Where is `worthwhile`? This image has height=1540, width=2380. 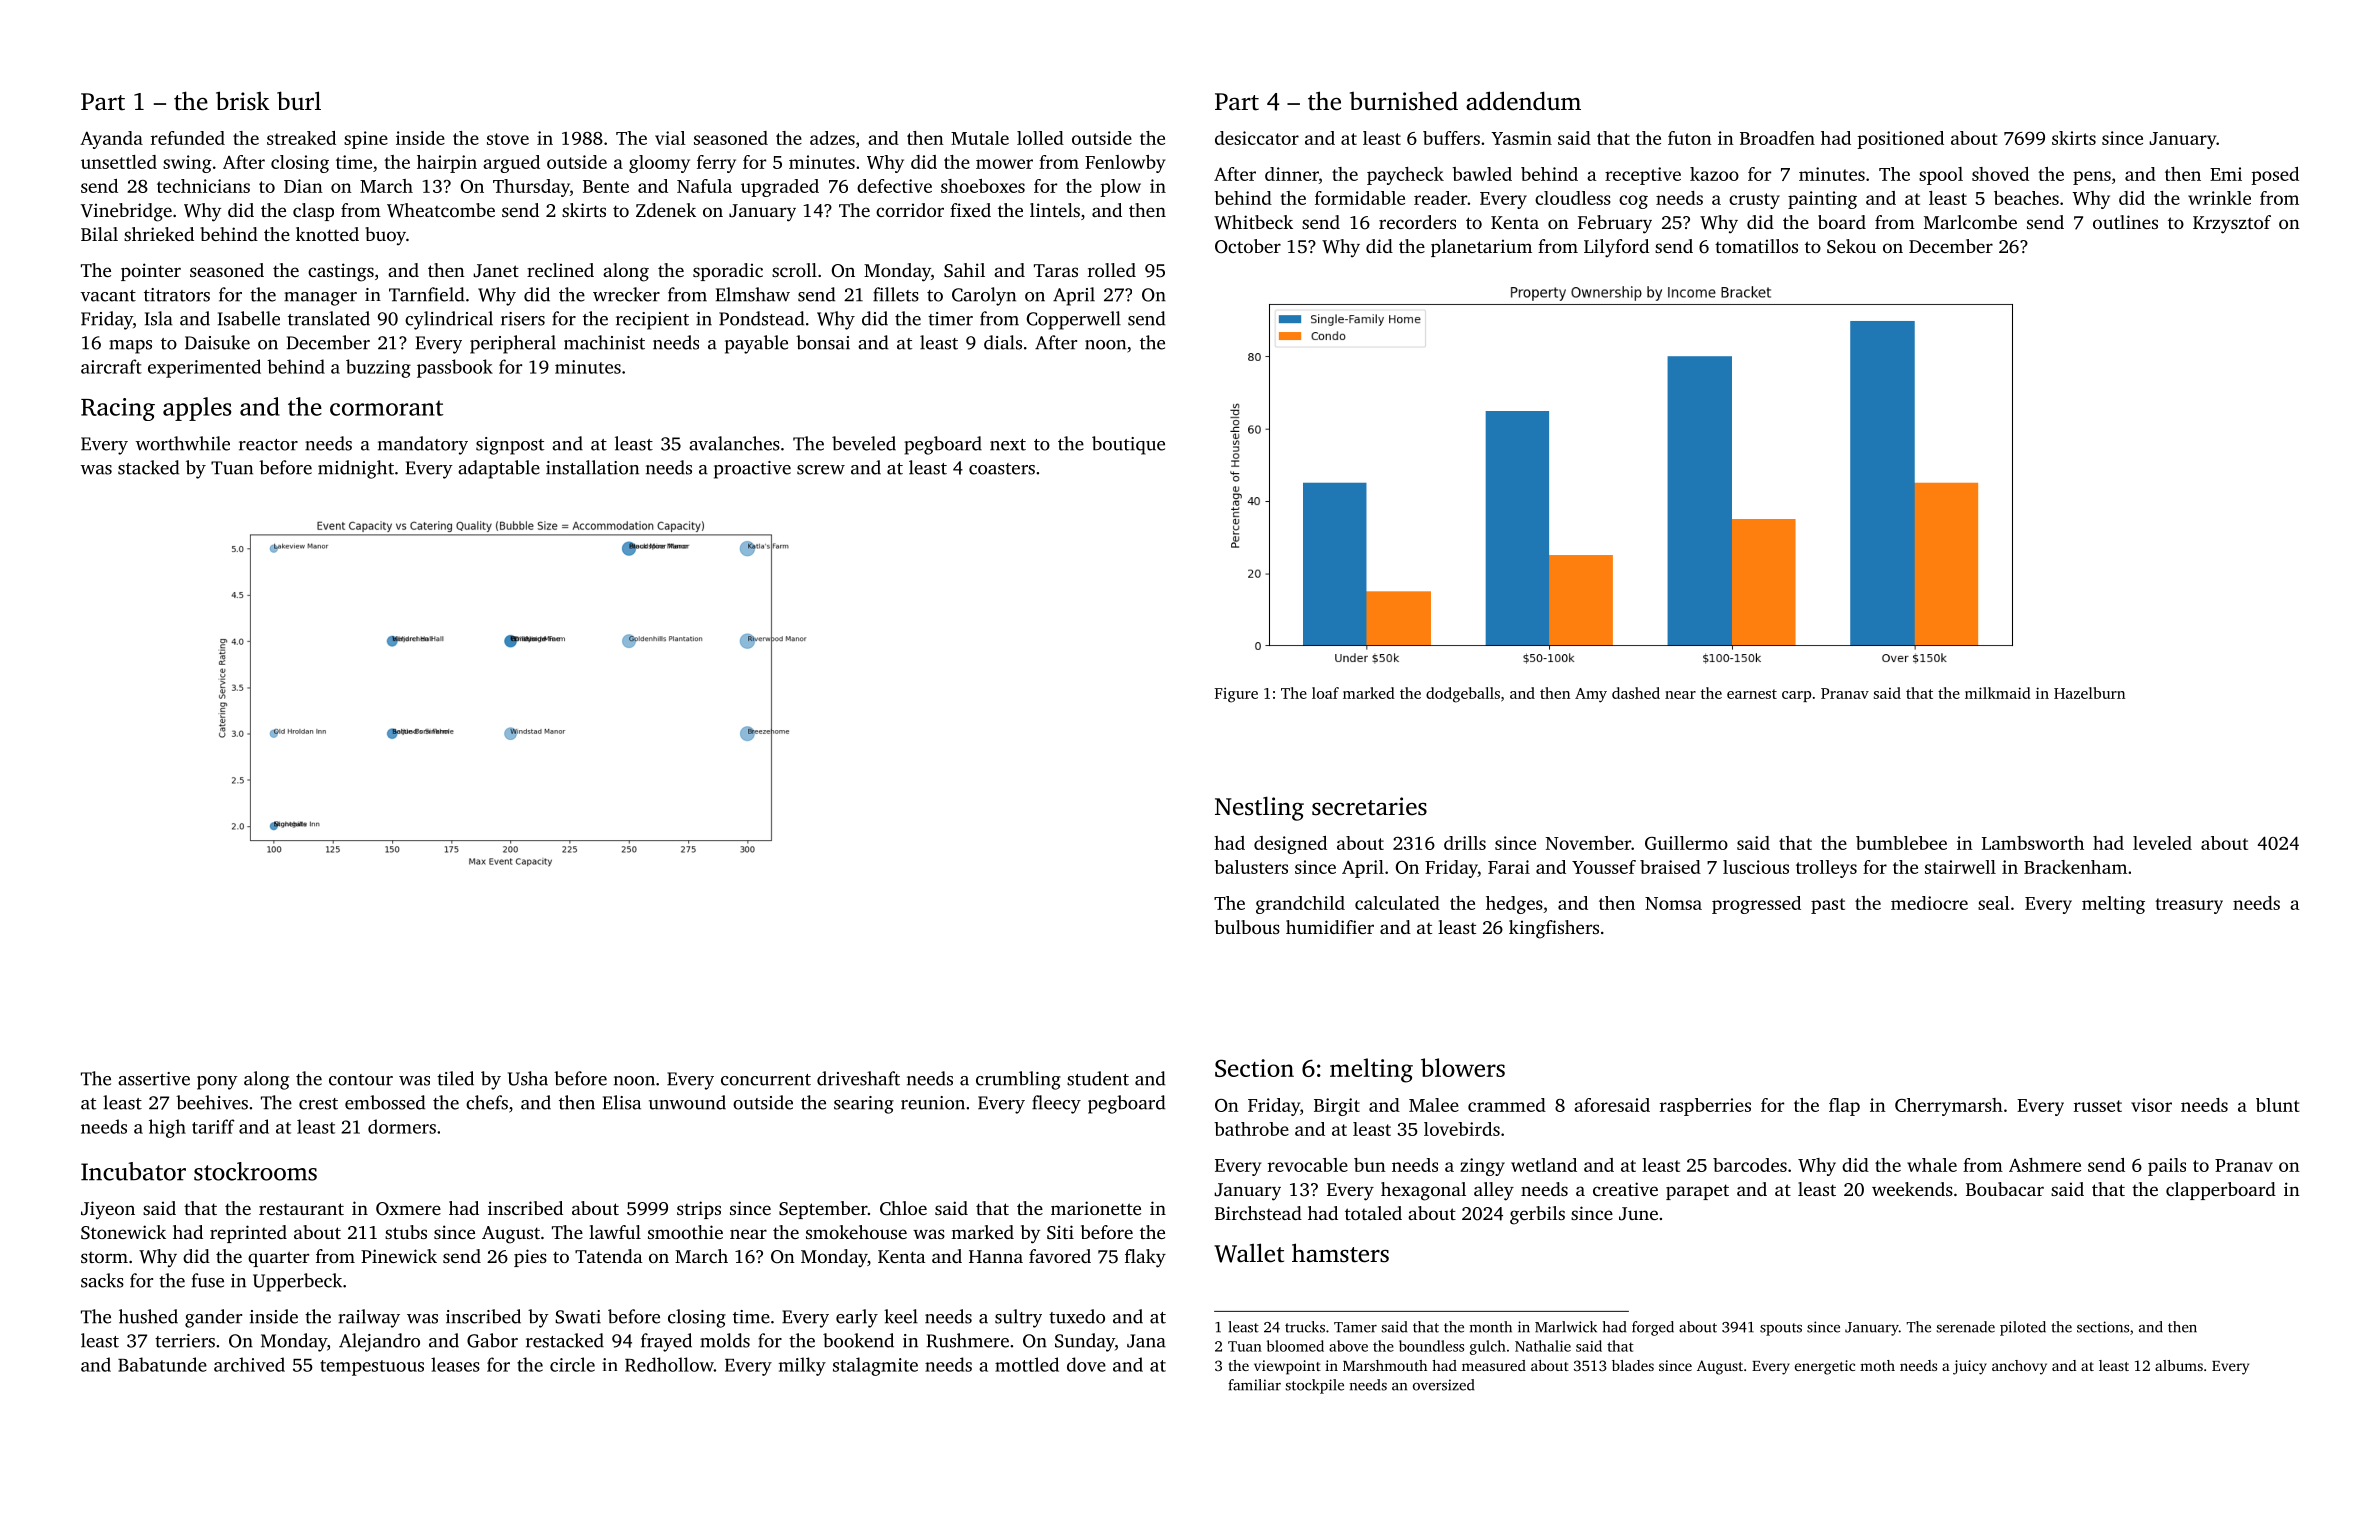 worthwhile is located at coordinates (183, 443).
